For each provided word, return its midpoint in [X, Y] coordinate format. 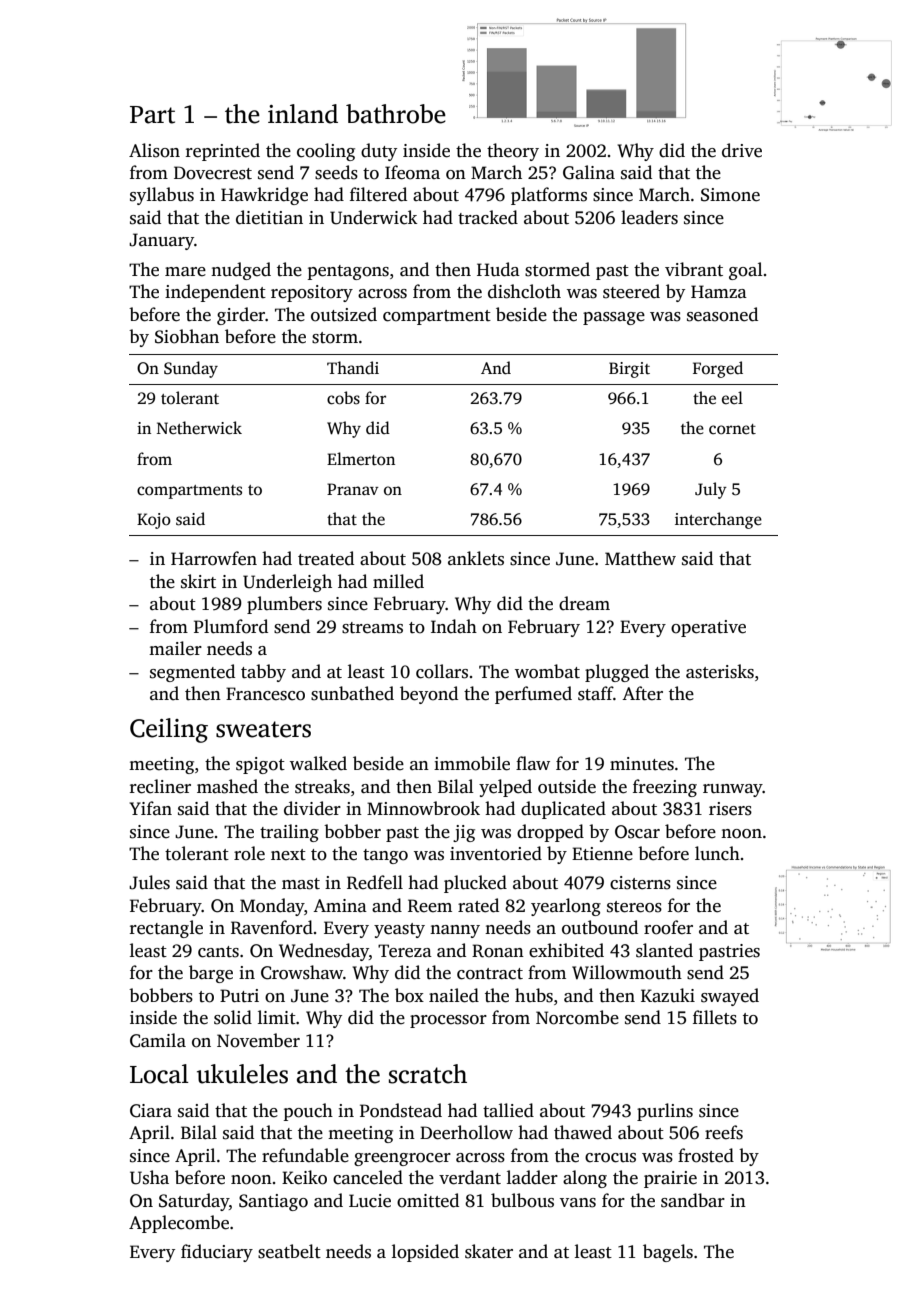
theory [513, 152]
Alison [154, 150]
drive [742, 150]
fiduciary [217, 1253]
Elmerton [361, 459]
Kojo [154, 521]
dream [584, 603]
